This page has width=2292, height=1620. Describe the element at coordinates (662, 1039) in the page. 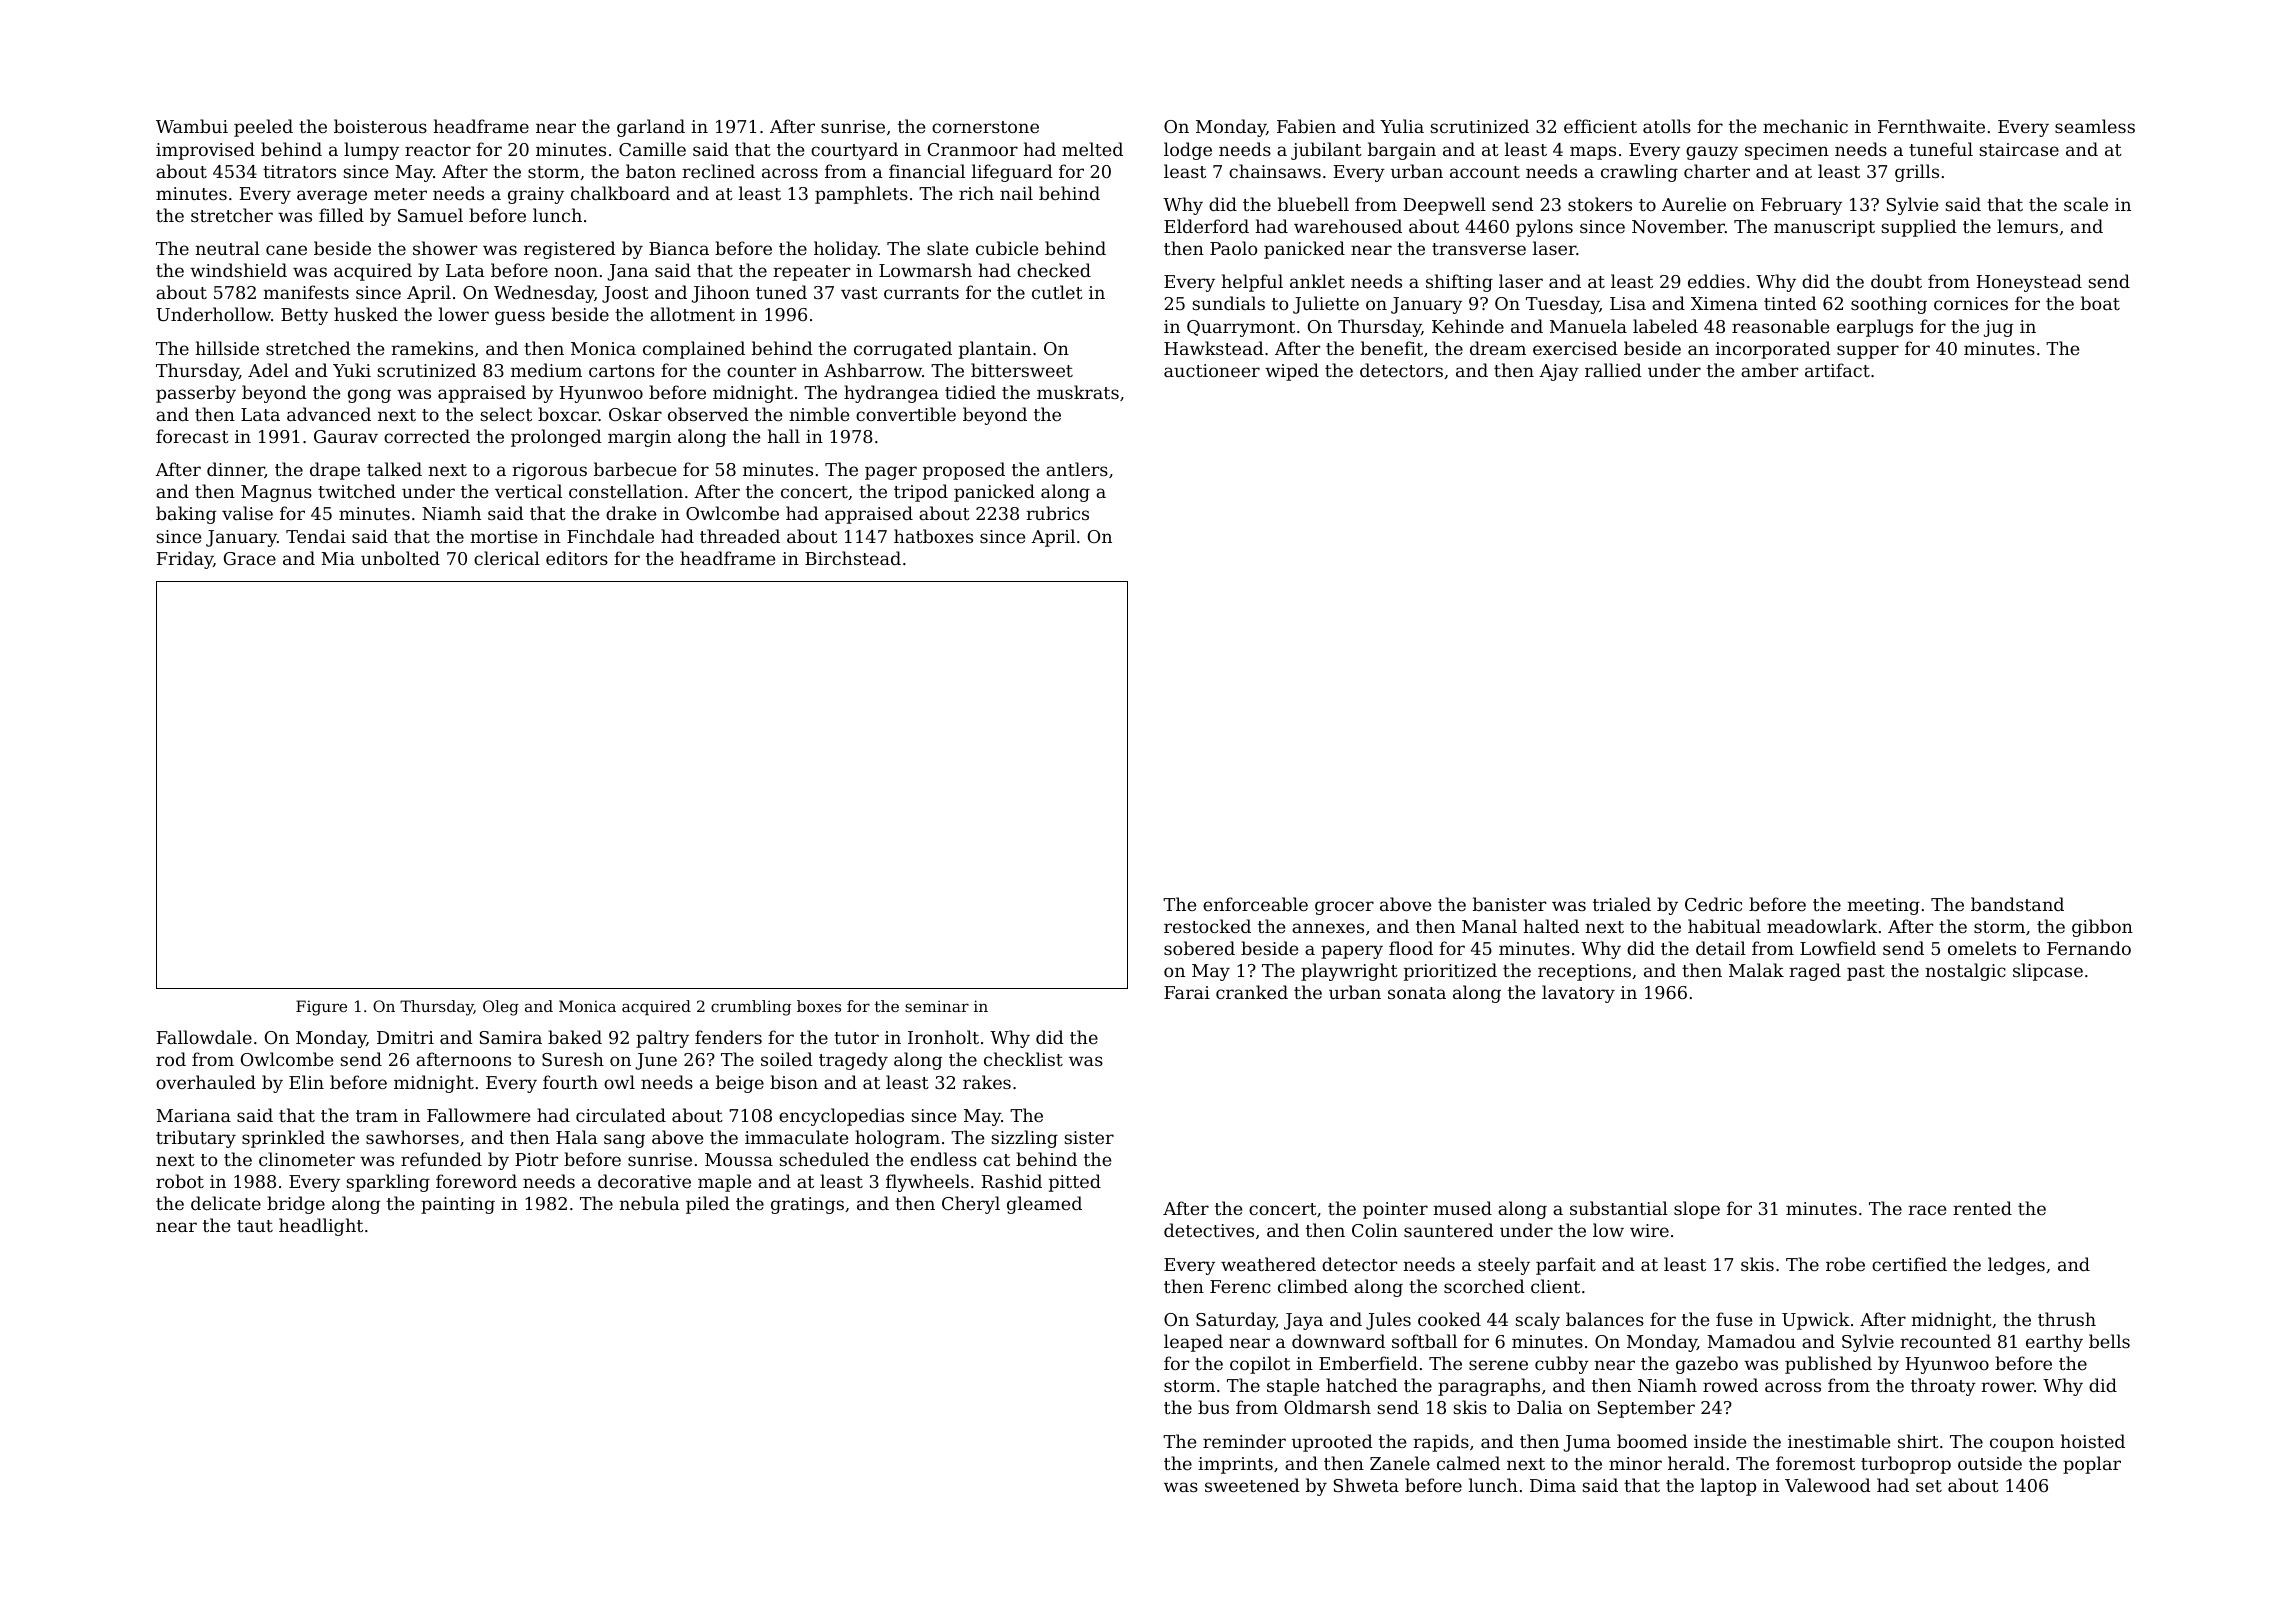

I see `paltry` at that location.
